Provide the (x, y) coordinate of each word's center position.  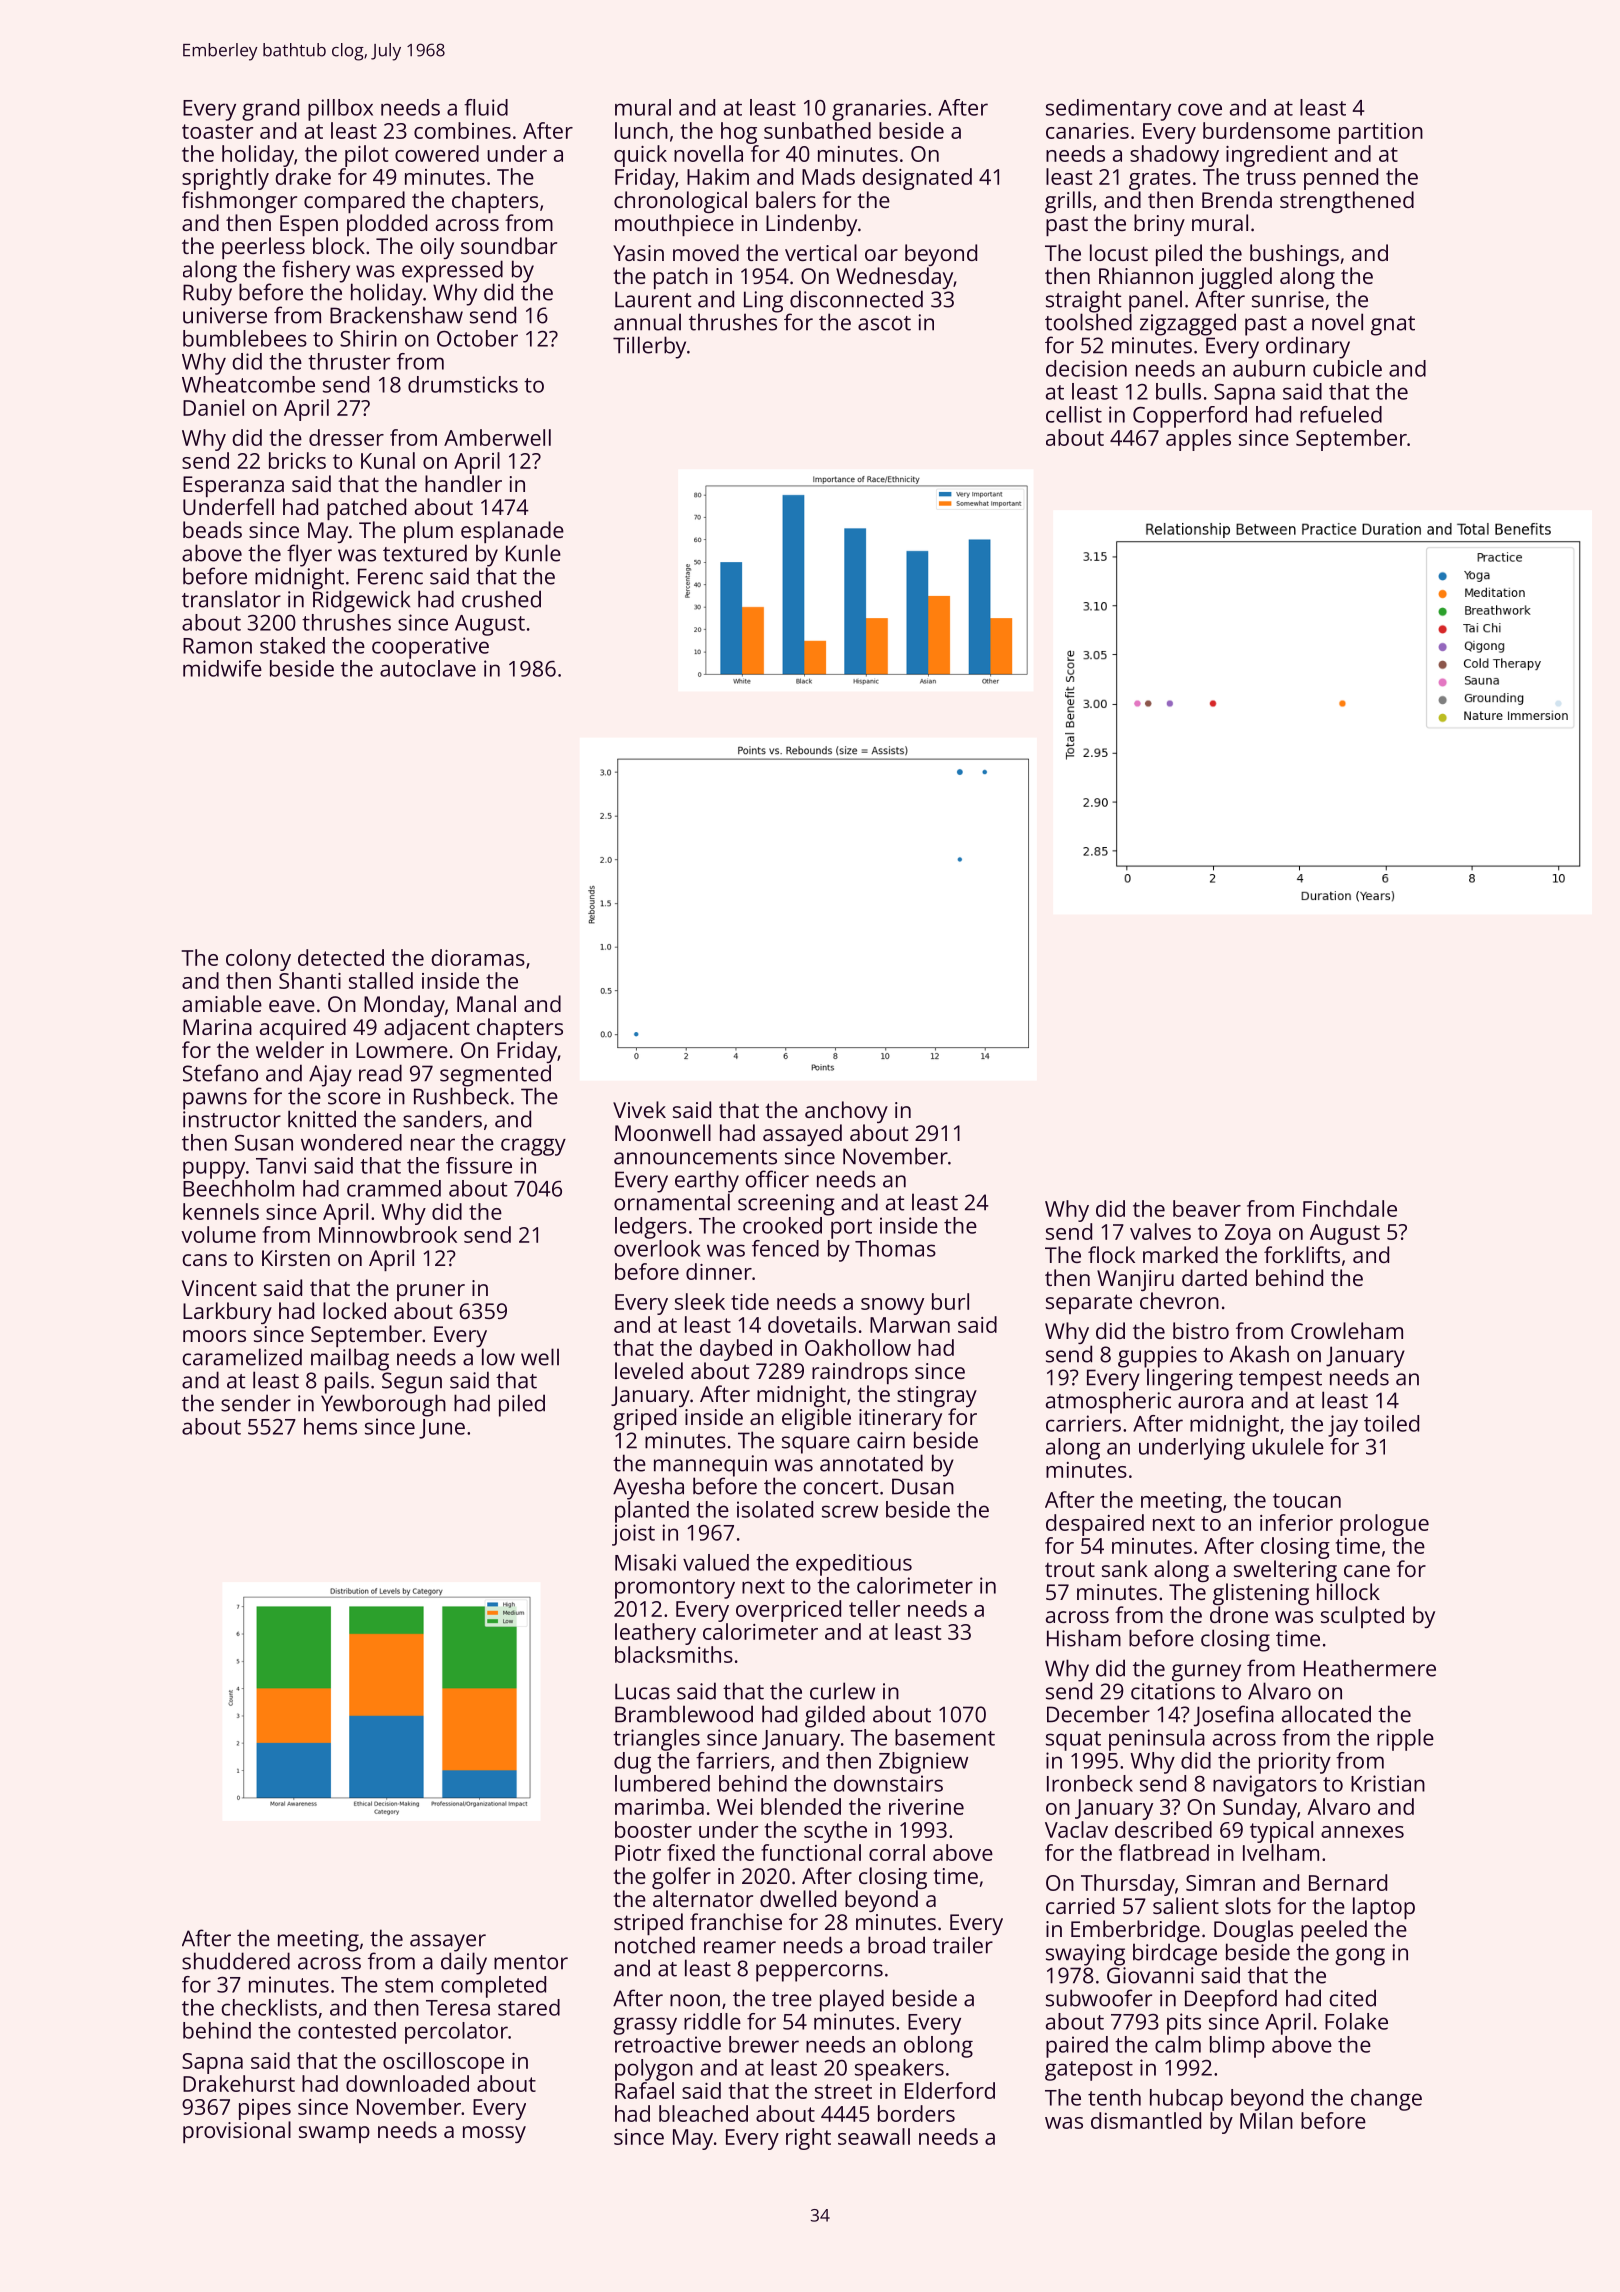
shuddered (236, 1961)
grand (270, 110)
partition (1381, 133)
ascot (884, 323)
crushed (501, 599)
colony (258, 960)
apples (1198, 440)
